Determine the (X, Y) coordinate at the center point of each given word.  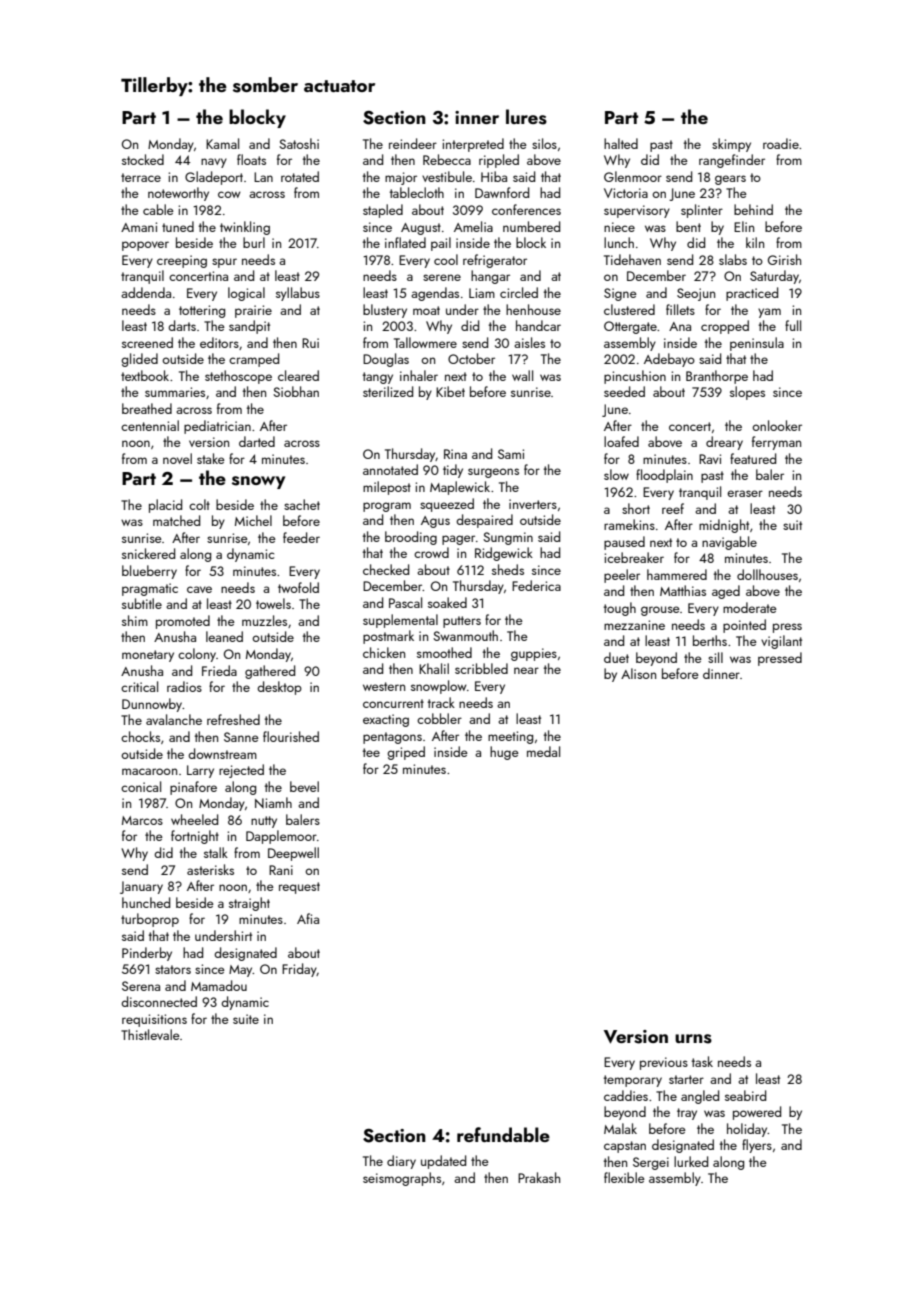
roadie (781, 143)
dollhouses (767, 574)
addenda (146, 292)
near (526, 670)
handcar (538, 325)
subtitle (142, 603)
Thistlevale (150, 1034)
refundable (503, 1134)
